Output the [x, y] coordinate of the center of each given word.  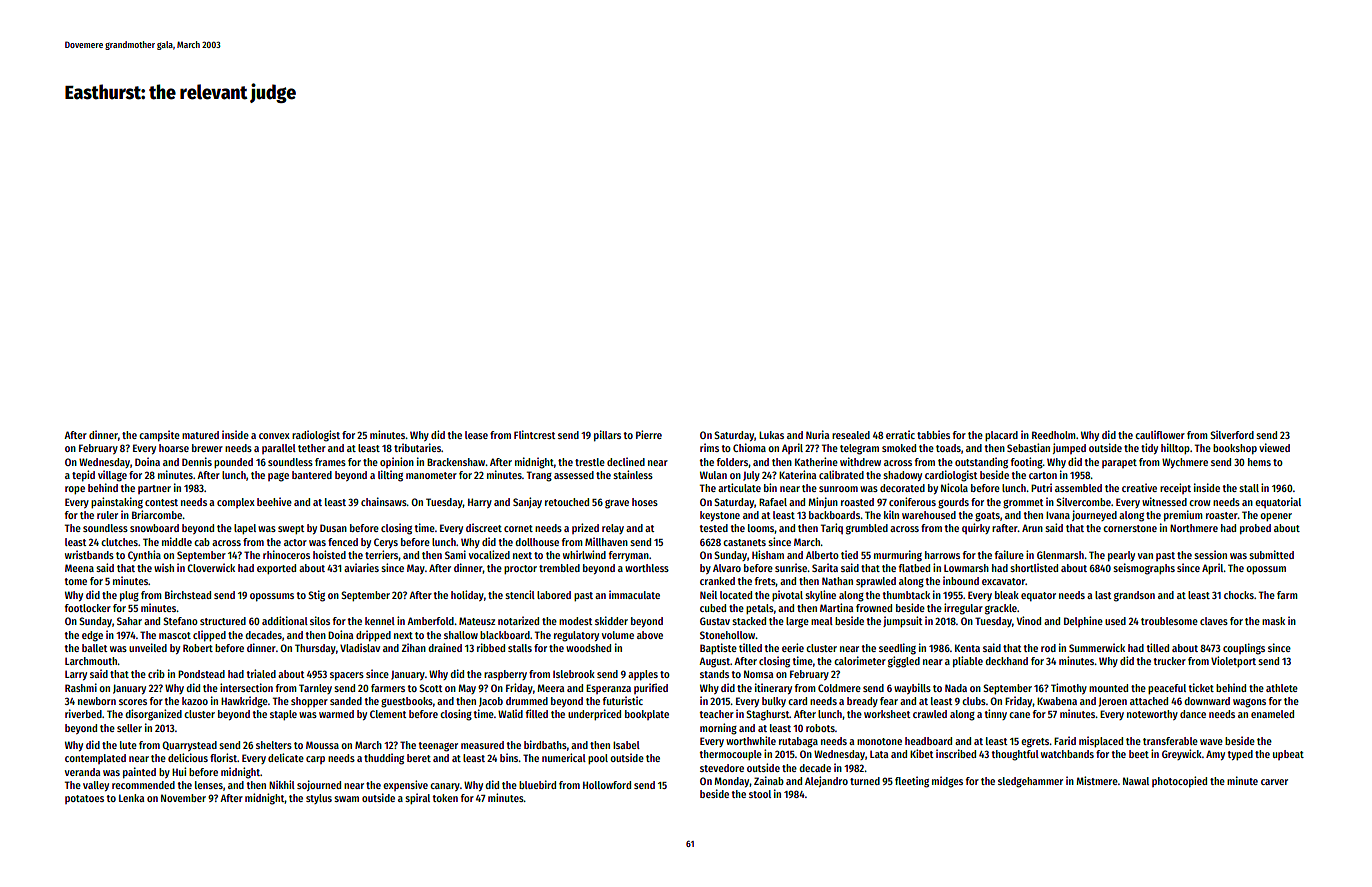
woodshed [588, 648]
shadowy [902, 476]
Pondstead [201, 674]
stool [760, 794]
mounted [1108, 688]
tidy [1149, 448]
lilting [390, 476]
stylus [319, 799]
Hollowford [607, 785]
